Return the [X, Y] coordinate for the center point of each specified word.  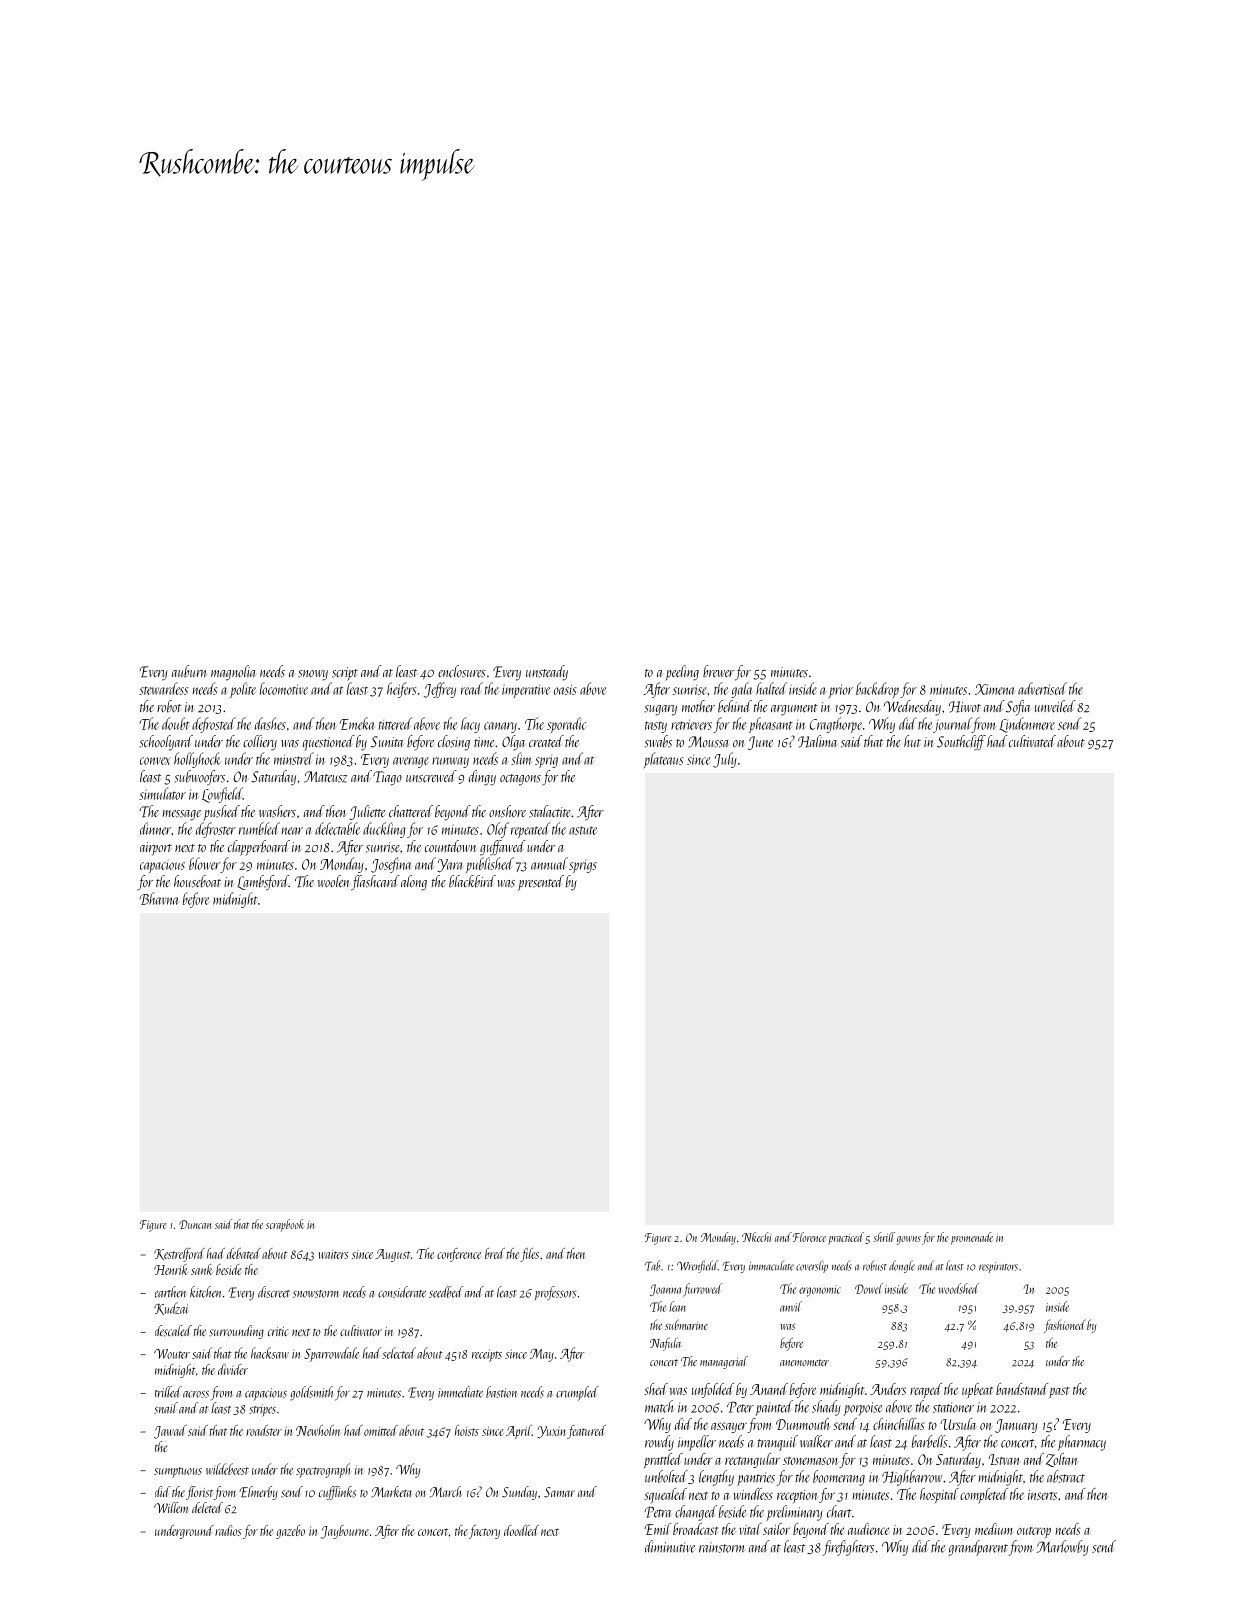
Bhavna [159, 898]
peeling [682, 673]
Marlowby [1062, 1548]
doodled [521, 1530]
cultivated [1032, 741]
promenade [972, 1238]
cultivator [361, 1330]
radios [228, 1530]
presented [541, 883]
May [542, 1355]
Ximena [995, 689]
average [411, 762]
